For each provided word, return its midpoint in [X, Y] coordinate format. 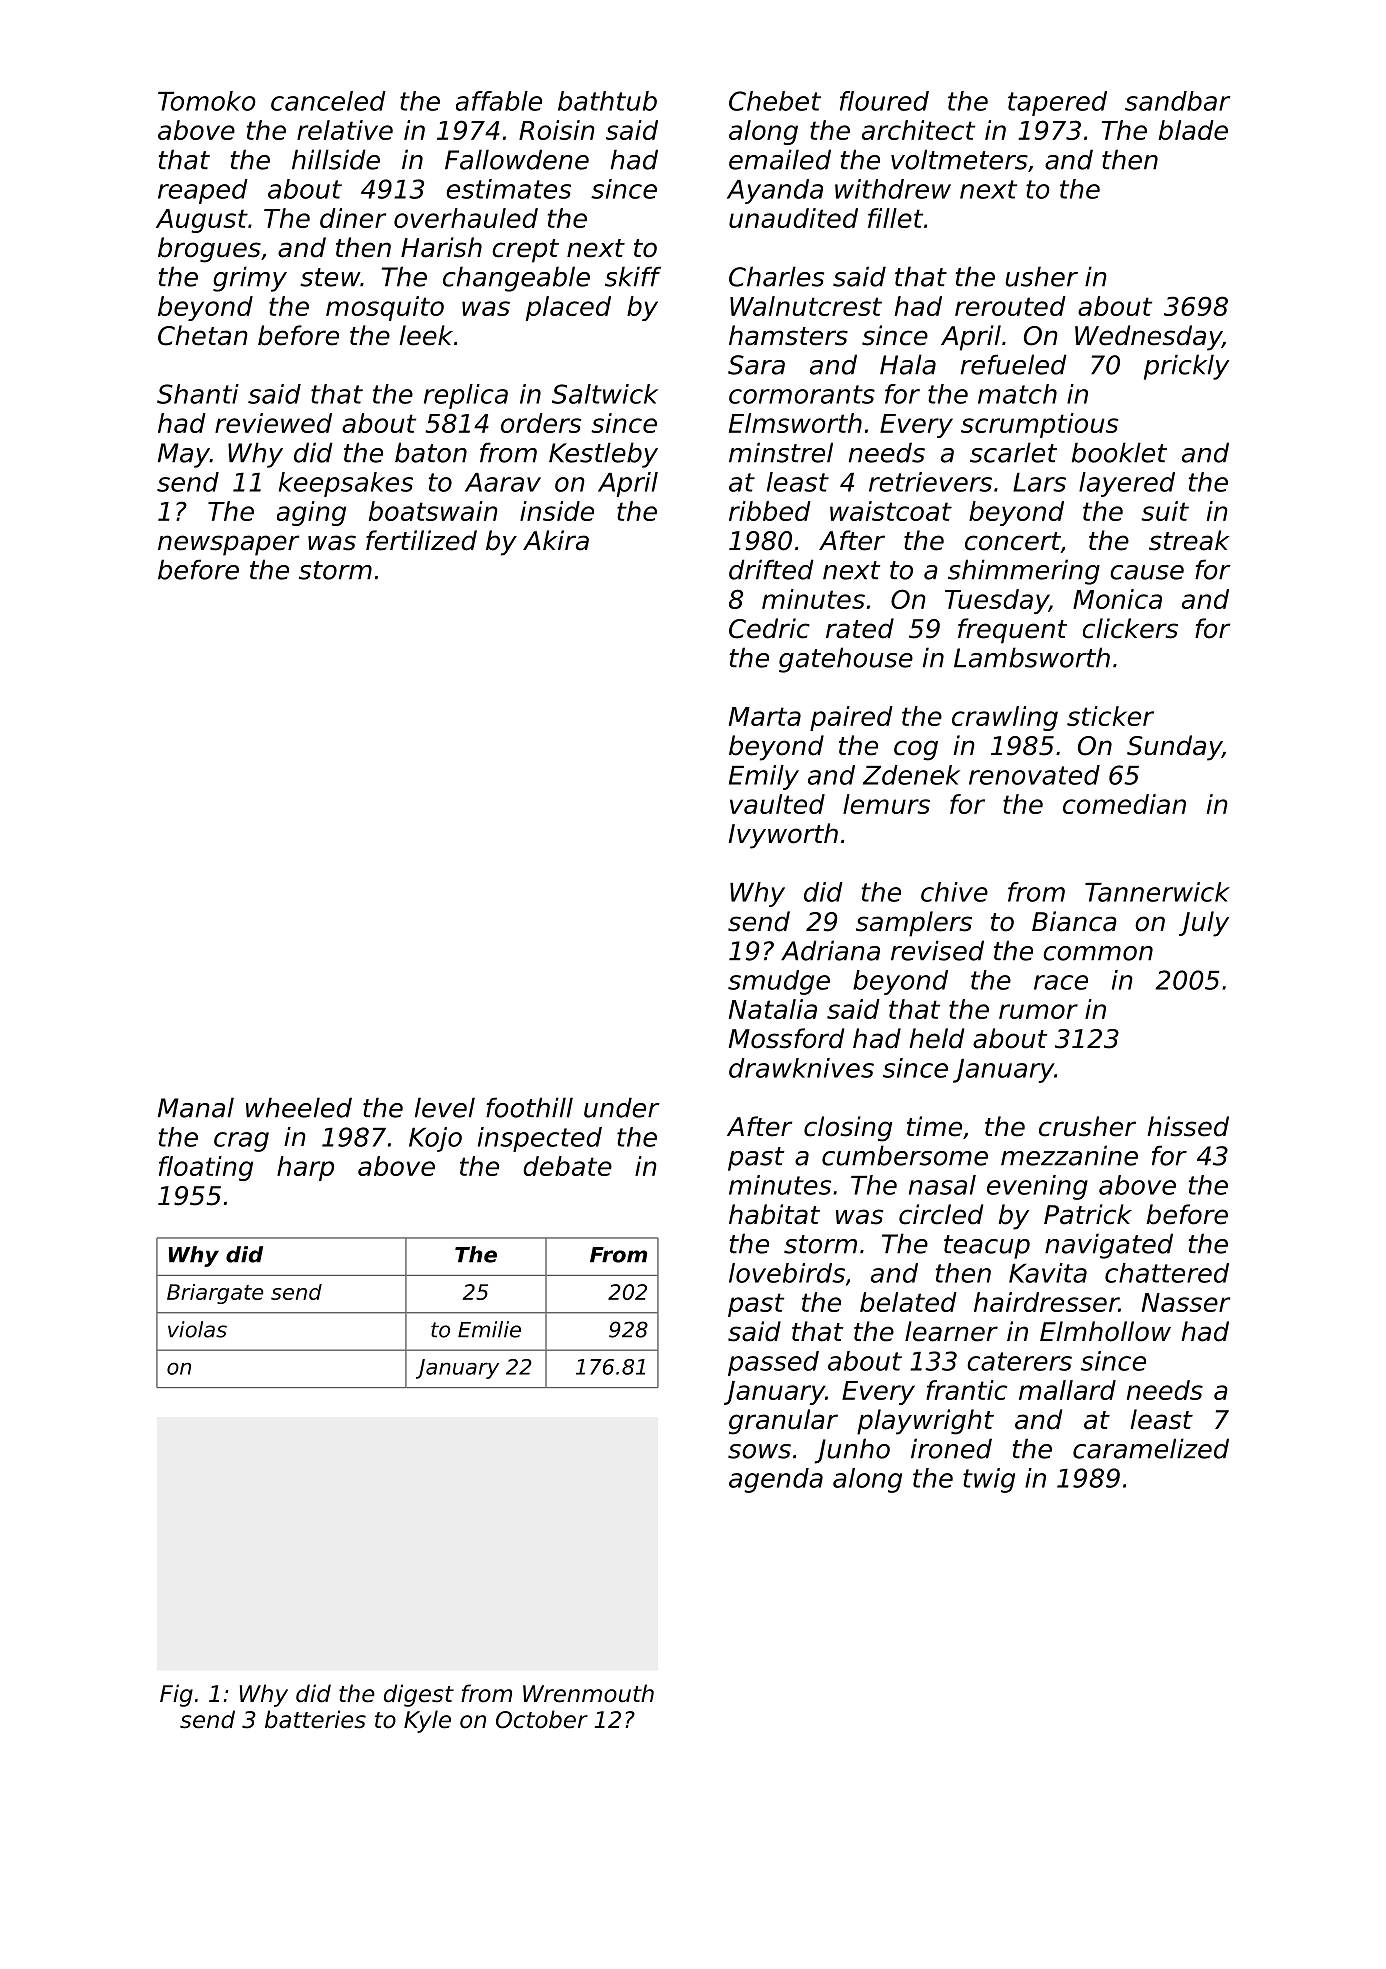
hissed [1188, 1126]
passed [773, 1363]
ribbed [770, 511]
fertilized [421, 540]
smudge [779, 982]
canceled [328, 101]
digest [419, 1695]
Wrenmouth [588, 1693]
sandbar [1177, 101]
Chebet [775, 101]
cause [1147, 572]
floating [206, 1168]
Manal [196, 1107]
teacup [987, 1247]
